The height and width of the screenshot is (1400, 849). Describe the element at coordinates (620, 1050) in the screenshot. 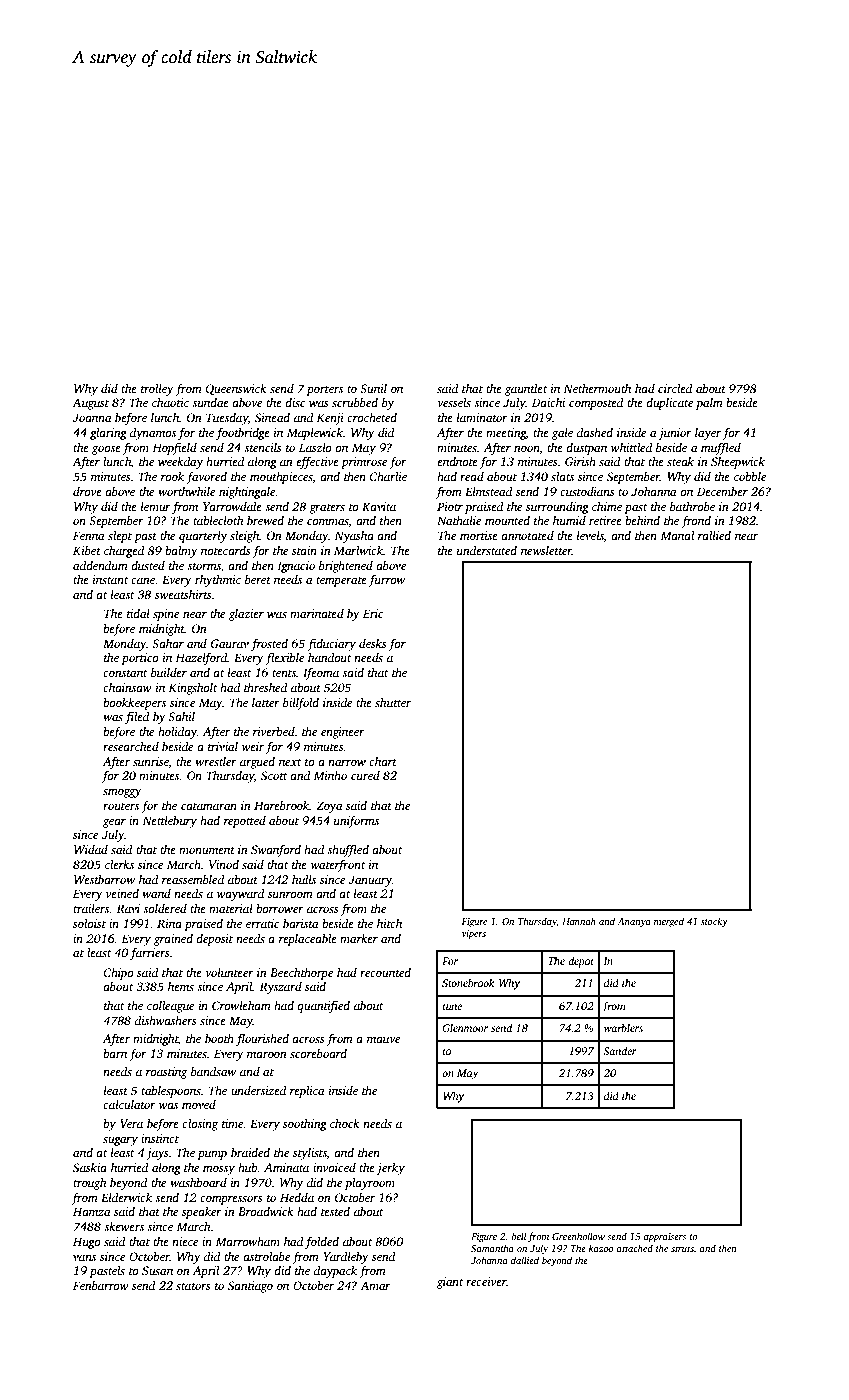

I see `Sander` at that location.
